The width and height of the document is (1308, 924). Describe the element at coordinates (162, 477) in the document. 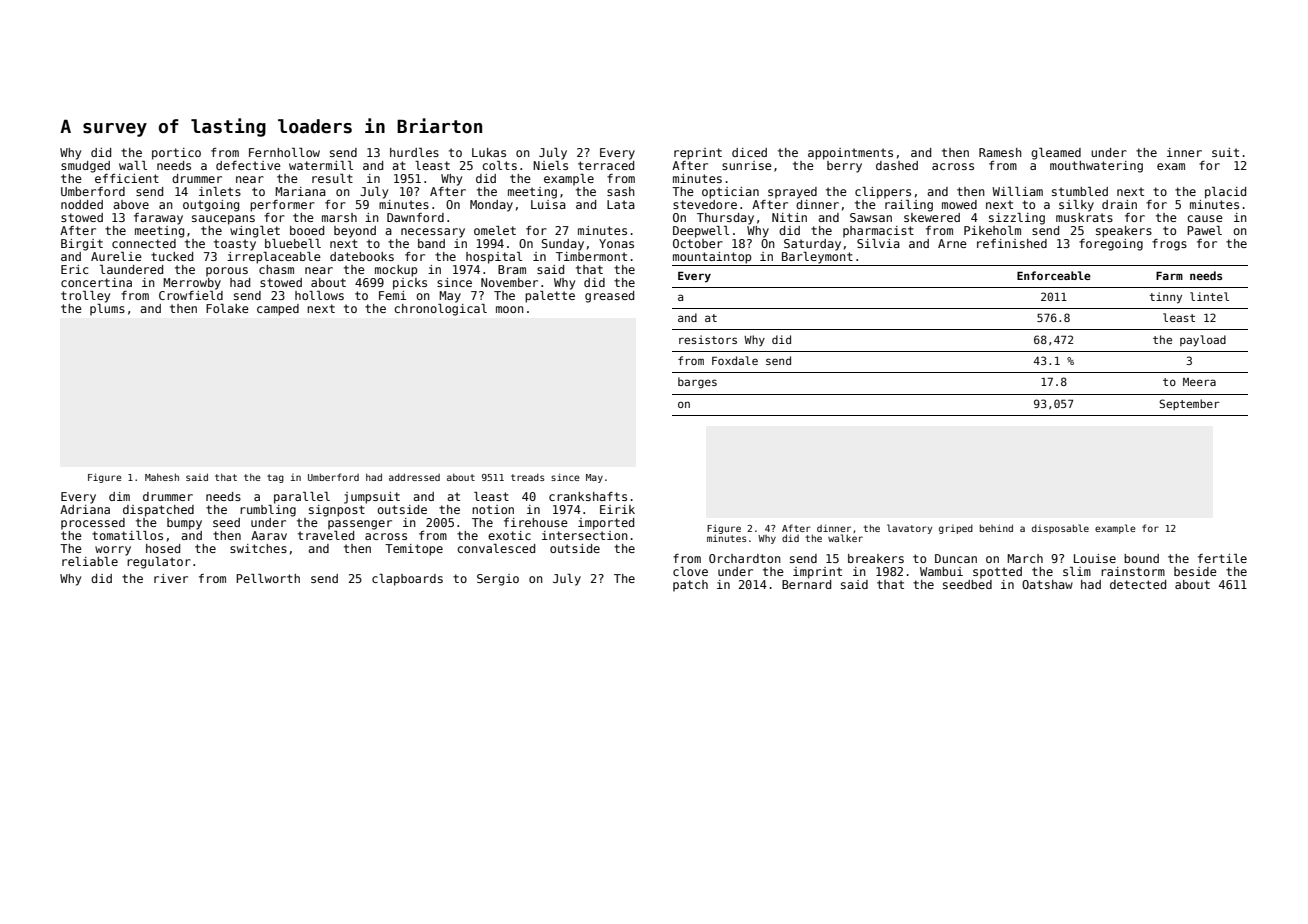

I see `Mahesh` at that location.
